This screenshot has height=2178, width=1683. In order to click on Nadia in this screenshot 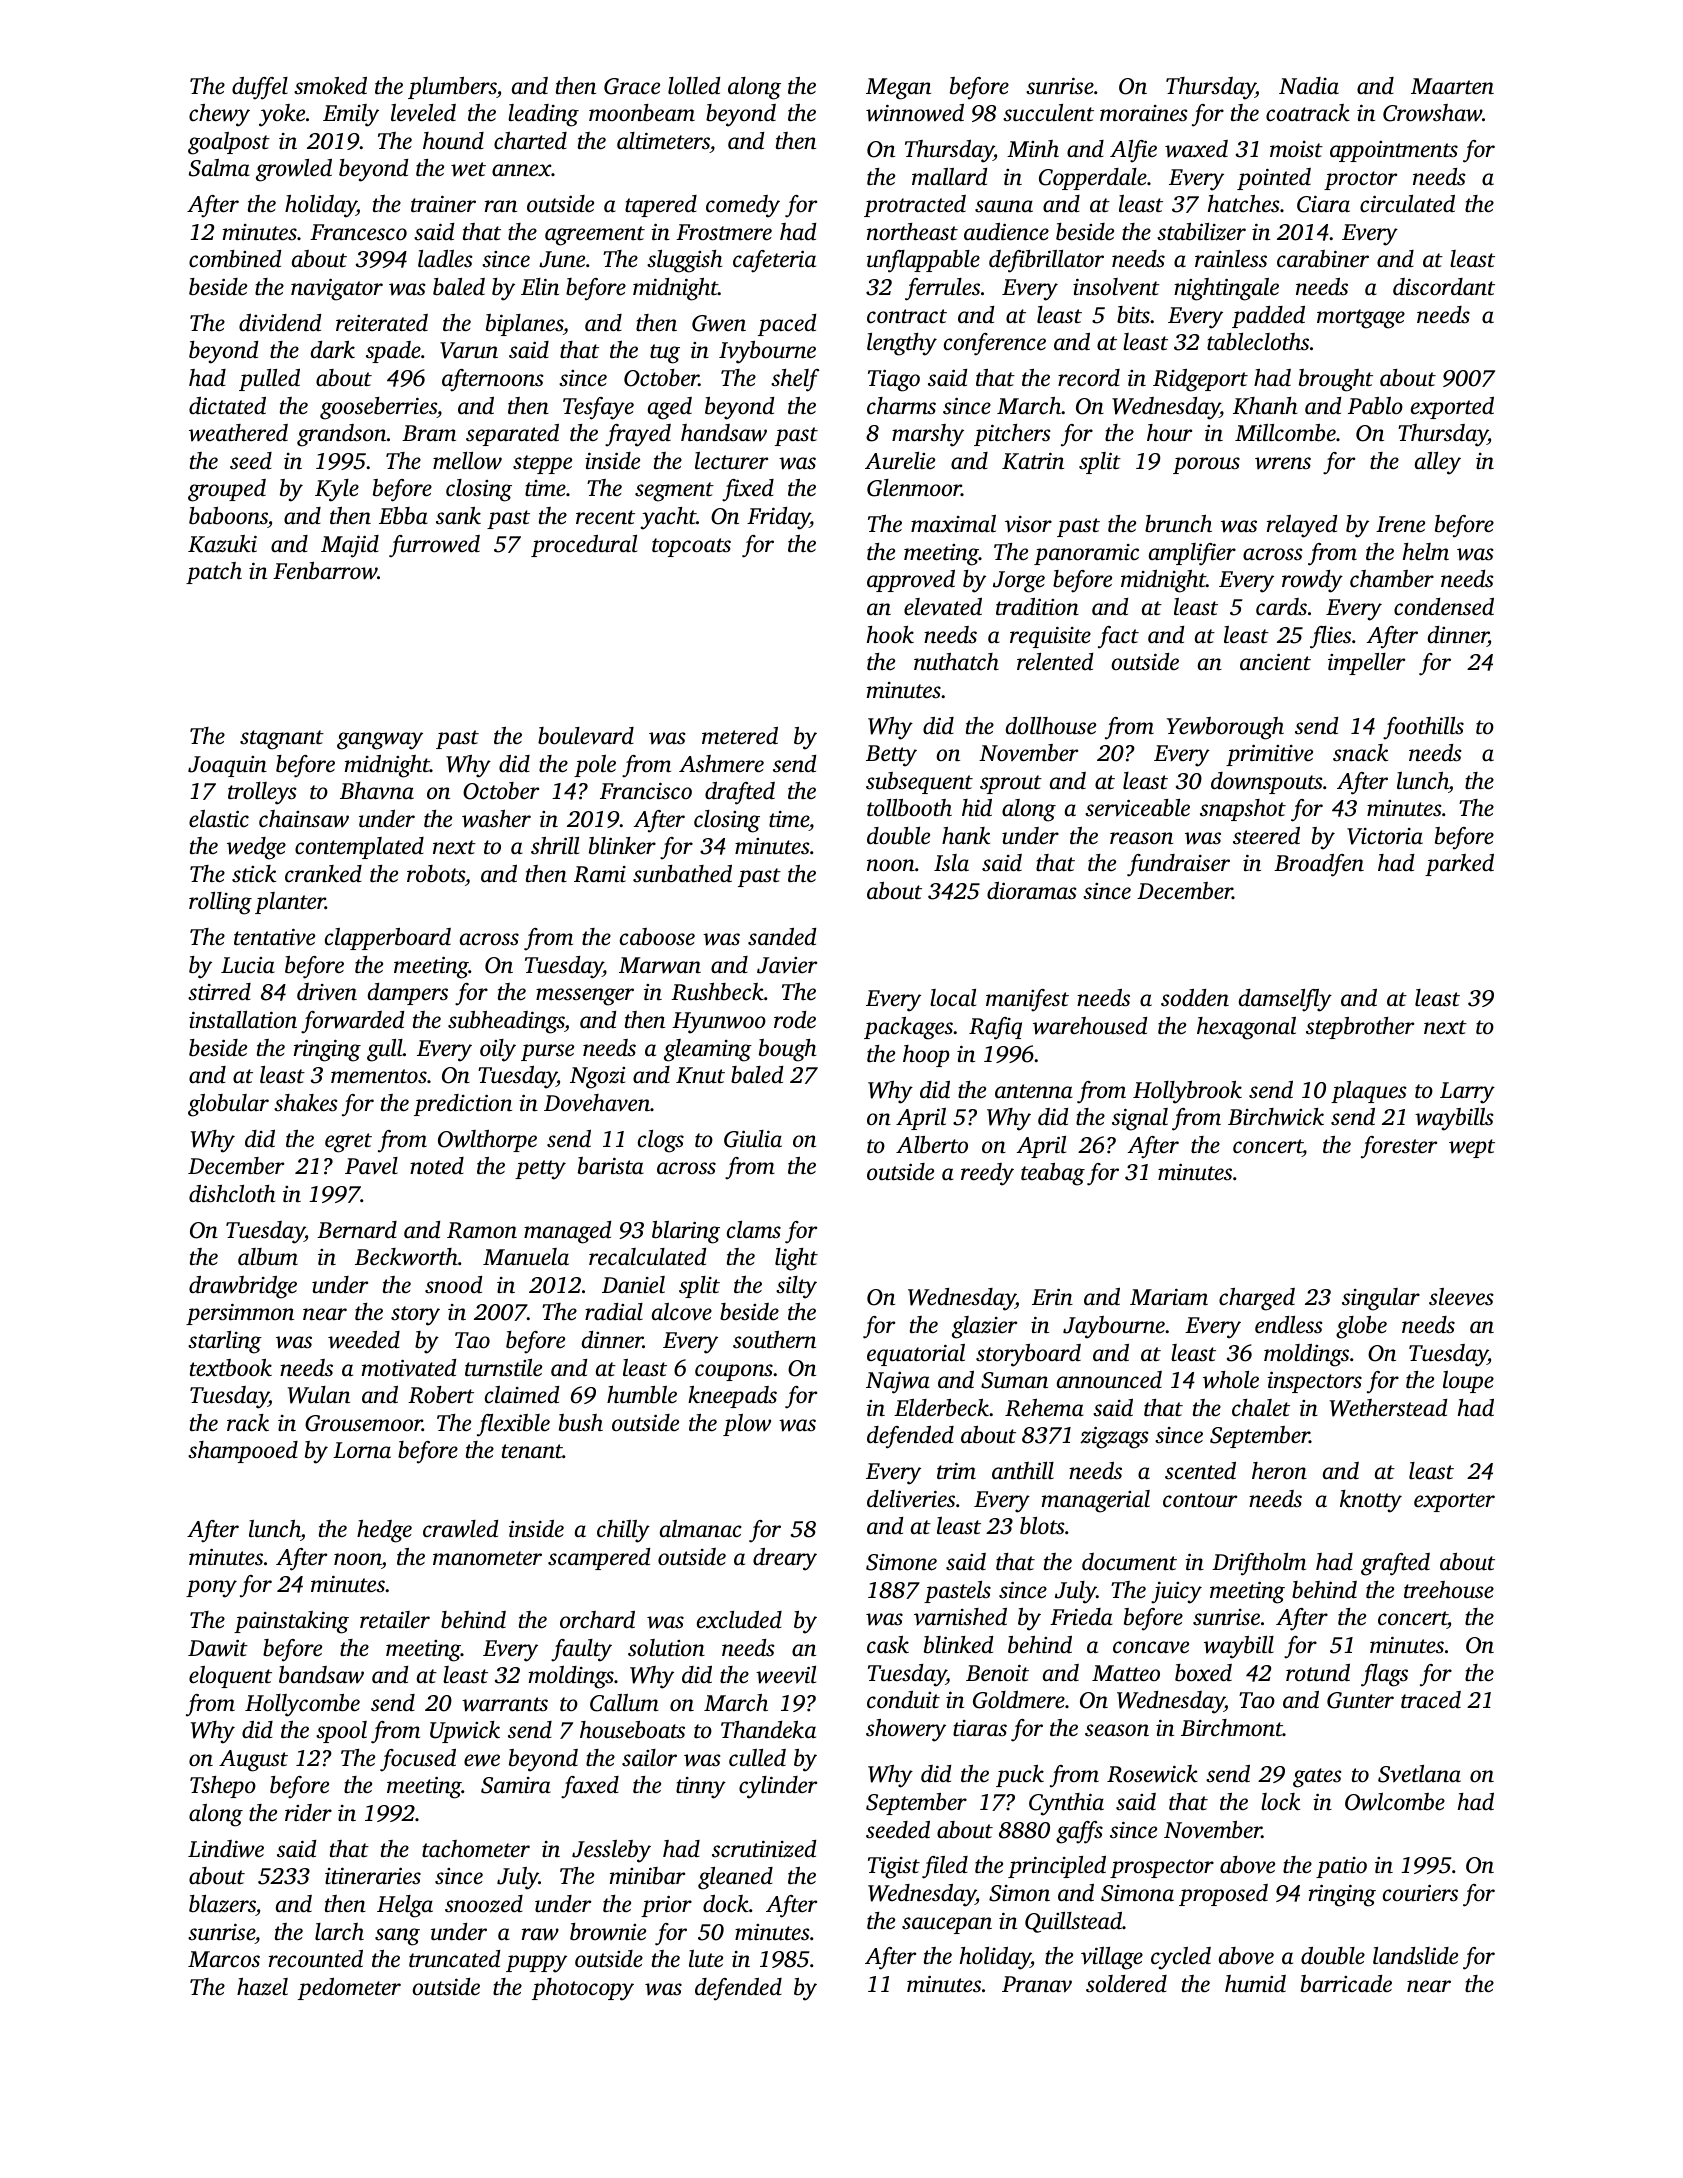, I will do `click(1309, 85)`.
